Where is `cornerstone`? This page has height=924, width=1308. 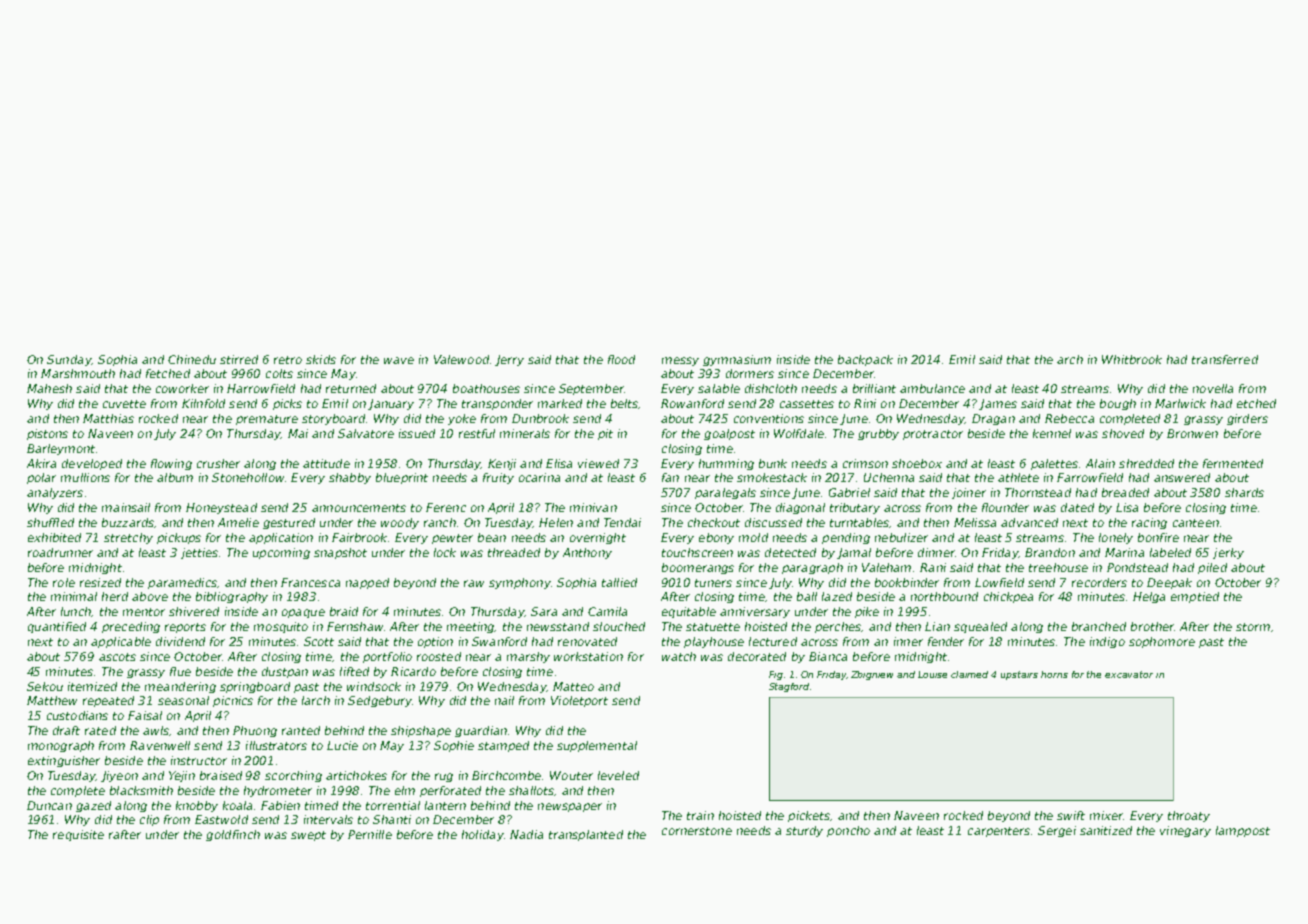
cornerstone is located at coordinates (697, 831).
